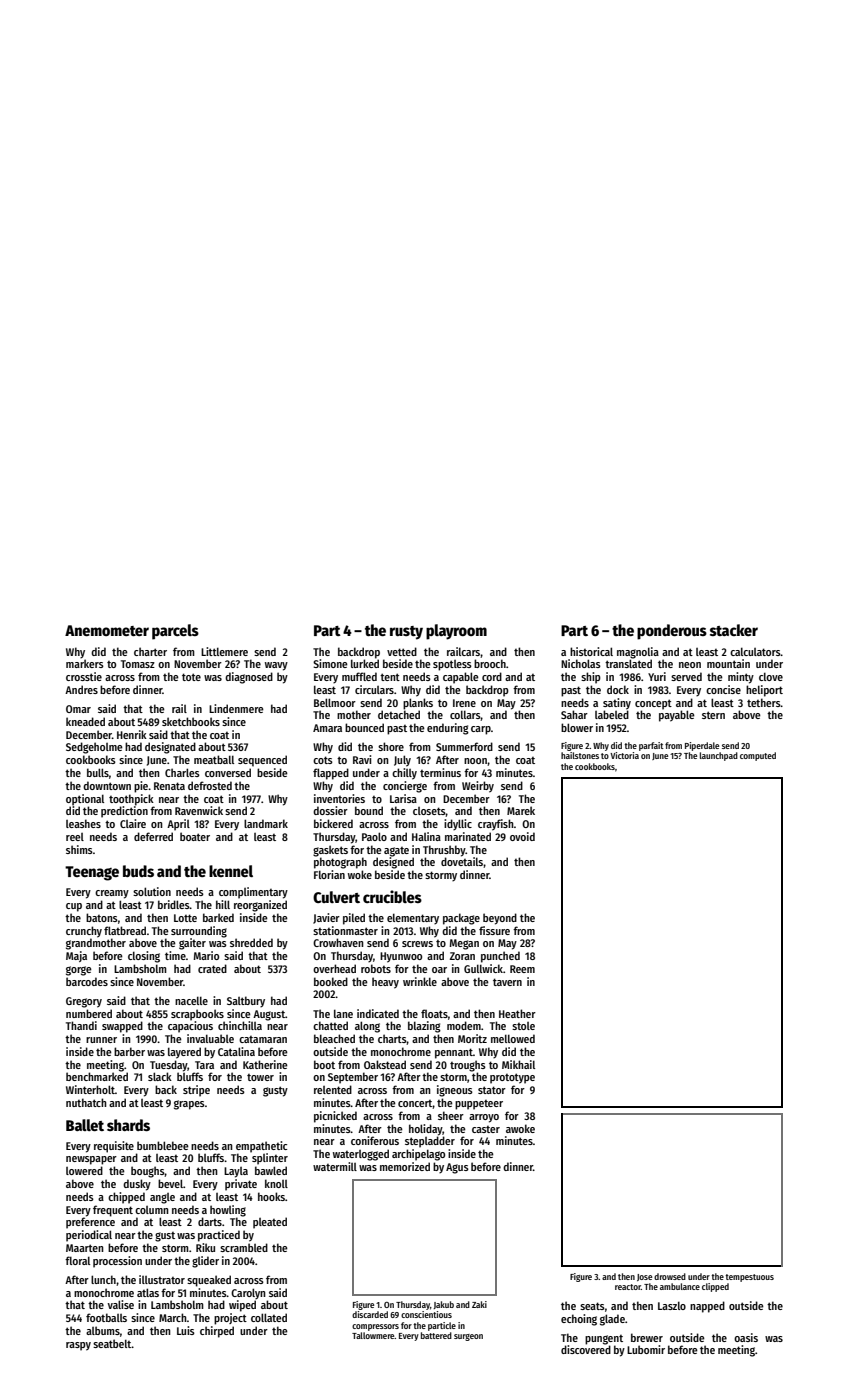 This screenshot has width=849, height=1400. What do you see at coordinates (132, 734) in the screenshot?
I see `Henrik` at bounding box center [132, 734].
